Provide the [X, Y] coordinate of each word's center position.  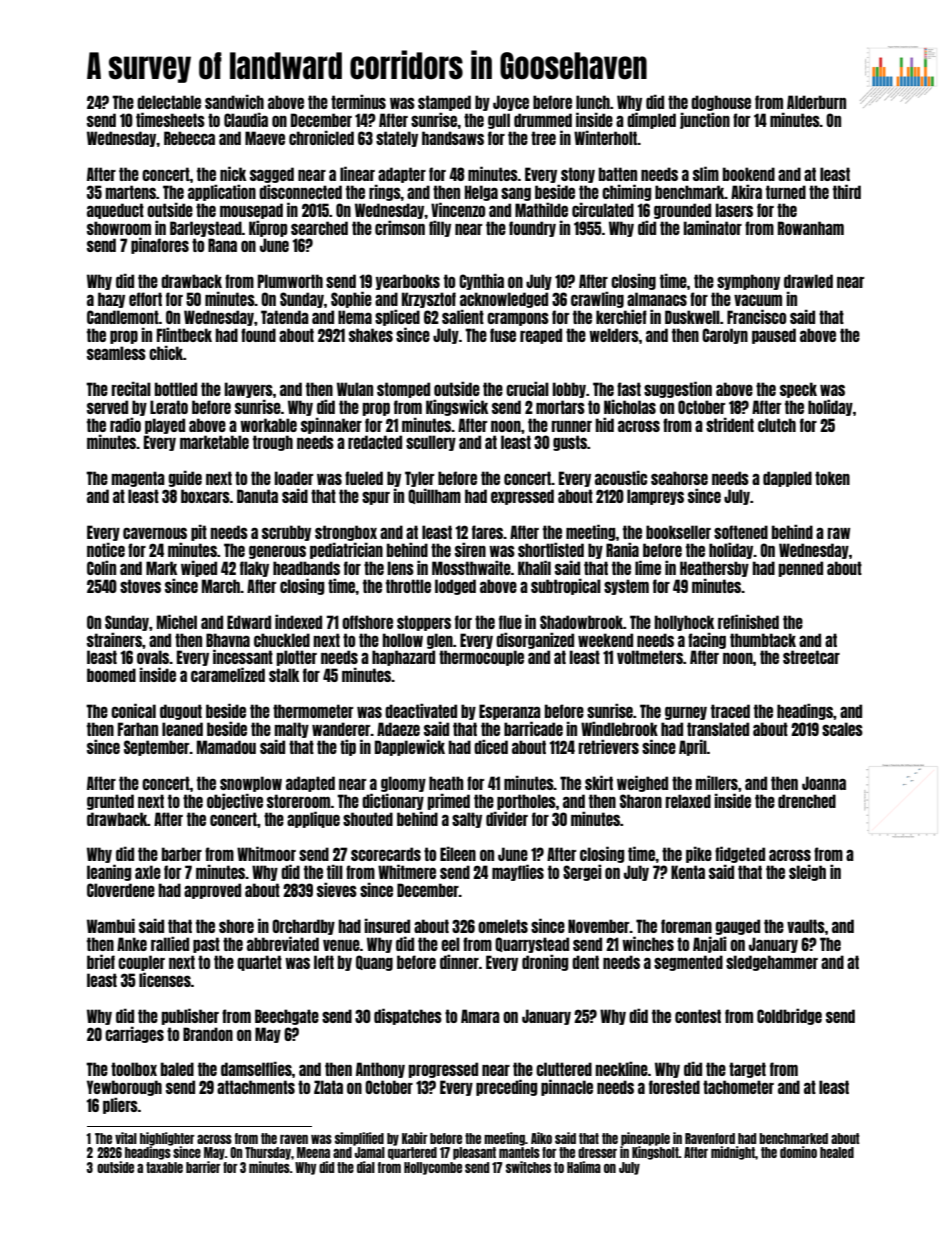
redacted [375, 442]
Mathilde [541, 209]
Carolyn [725, 336]
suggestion [678, 389]
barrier [203, 1167]
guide [185, 478]
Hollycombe [433, 1168]
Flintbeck [184, 334]
